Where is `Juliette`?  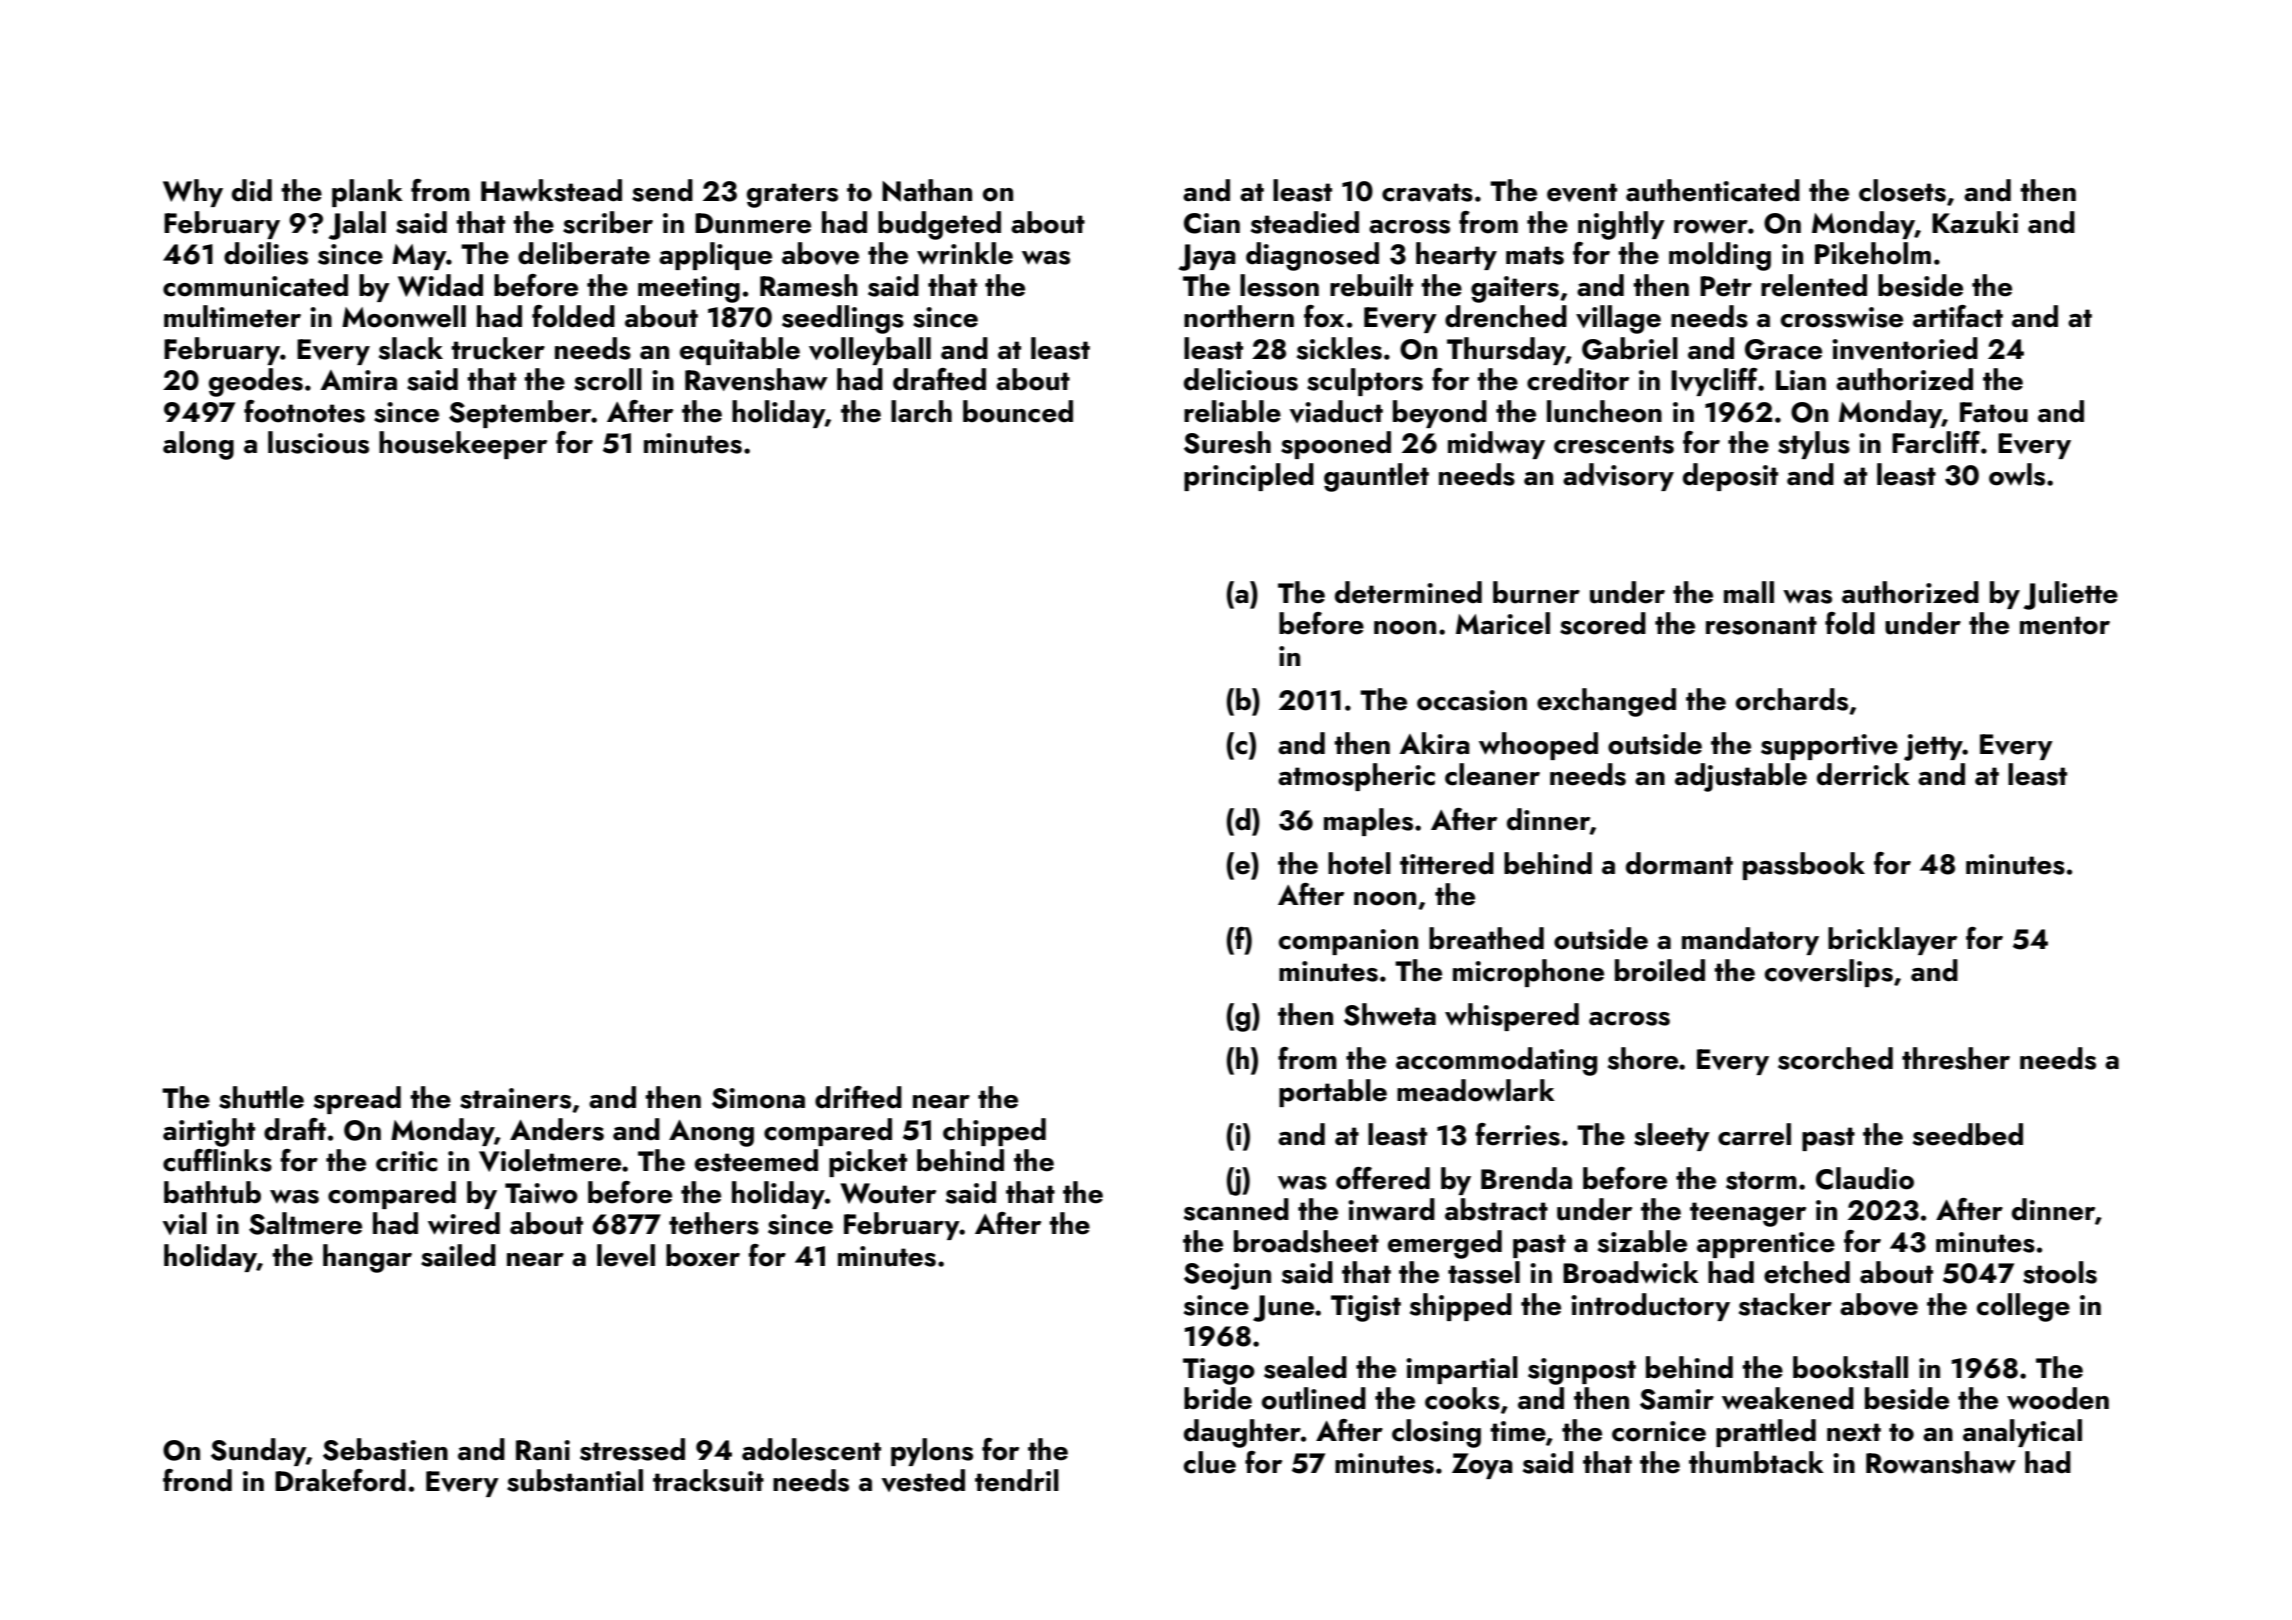
Juliette is located at coordinates (2070, 595).
